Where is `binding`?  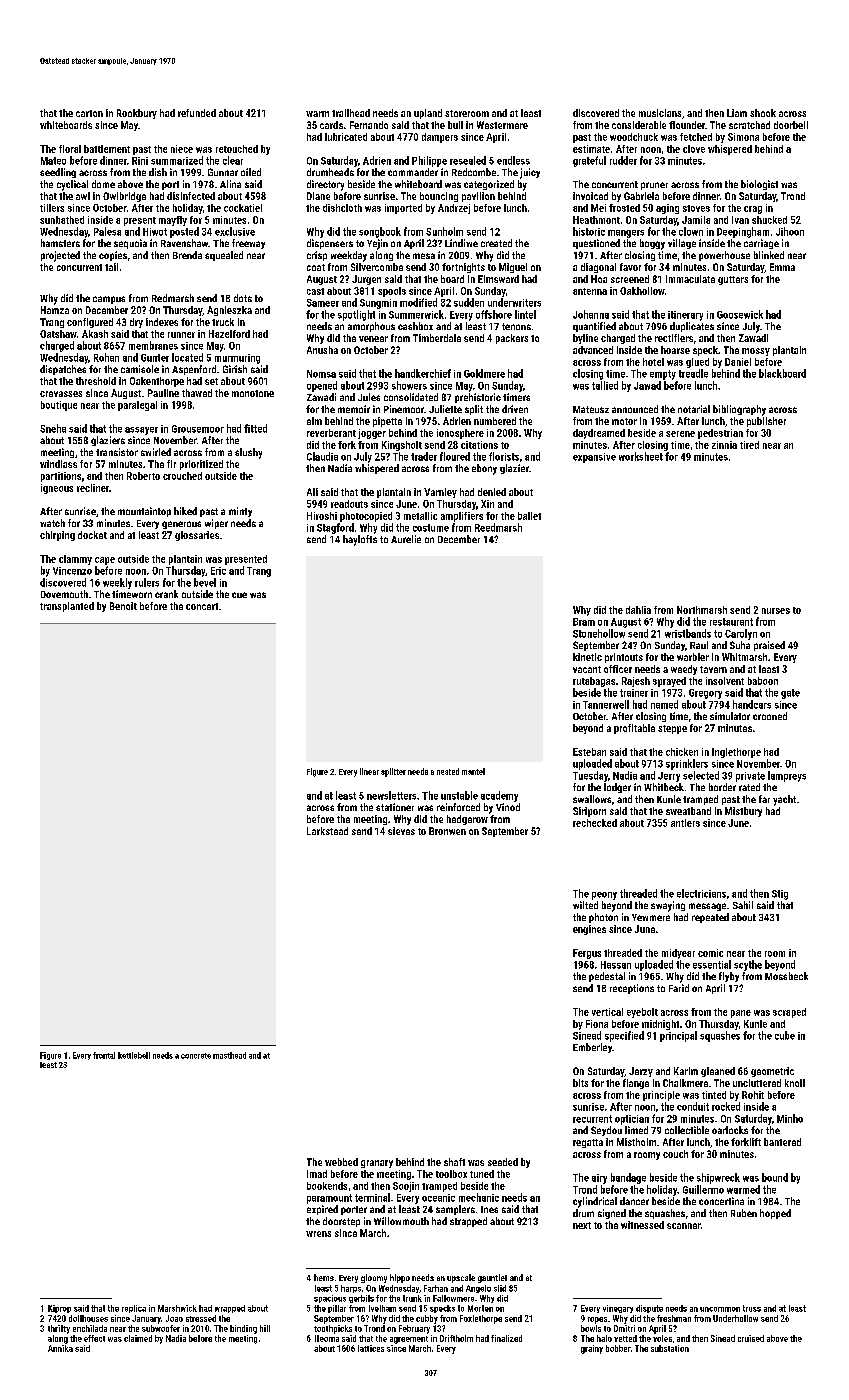 binding is located at coordinates (243, 1329).
